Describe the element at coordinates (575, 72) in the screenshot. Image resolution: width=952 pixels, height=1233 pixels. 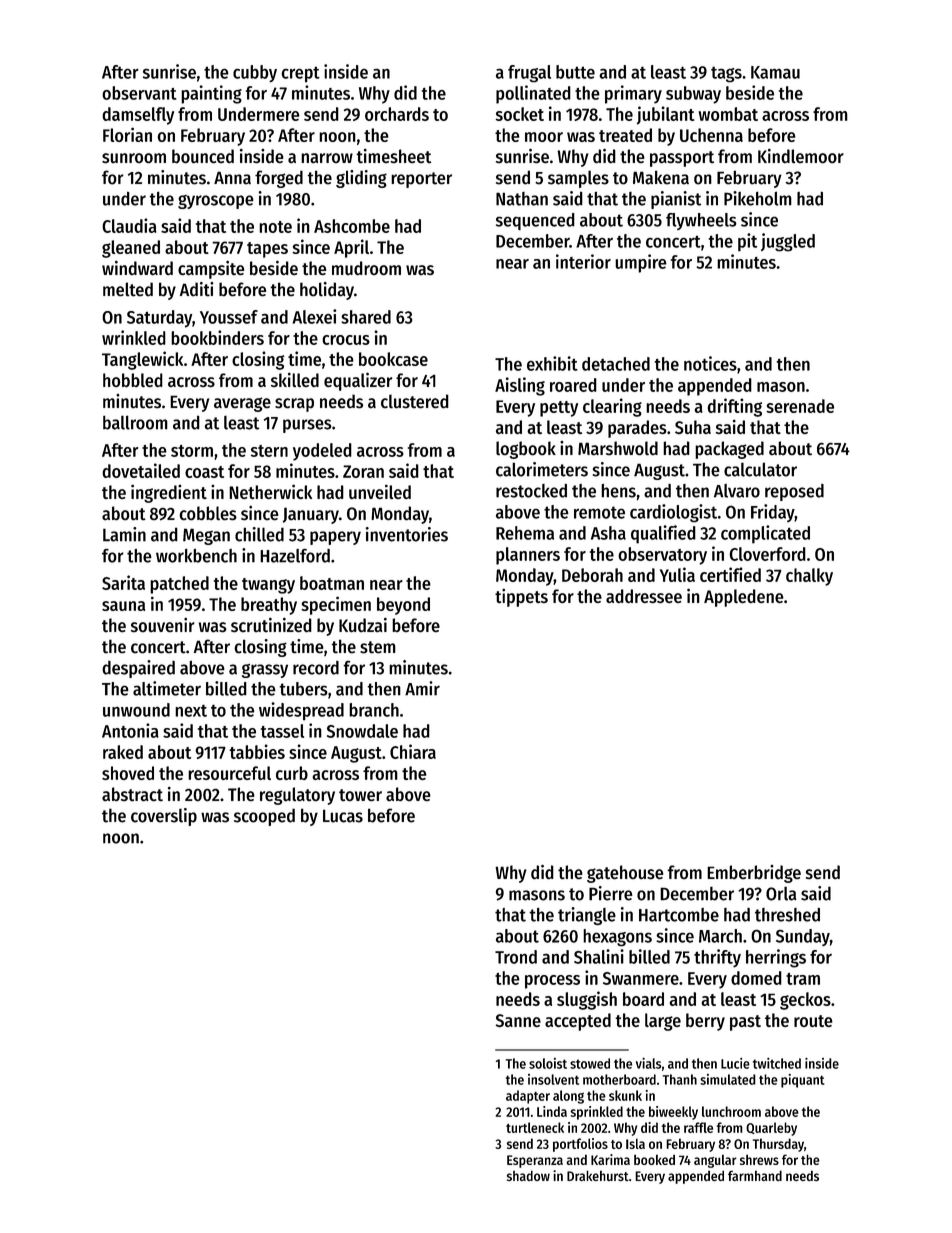
I see `butte` at that location.
